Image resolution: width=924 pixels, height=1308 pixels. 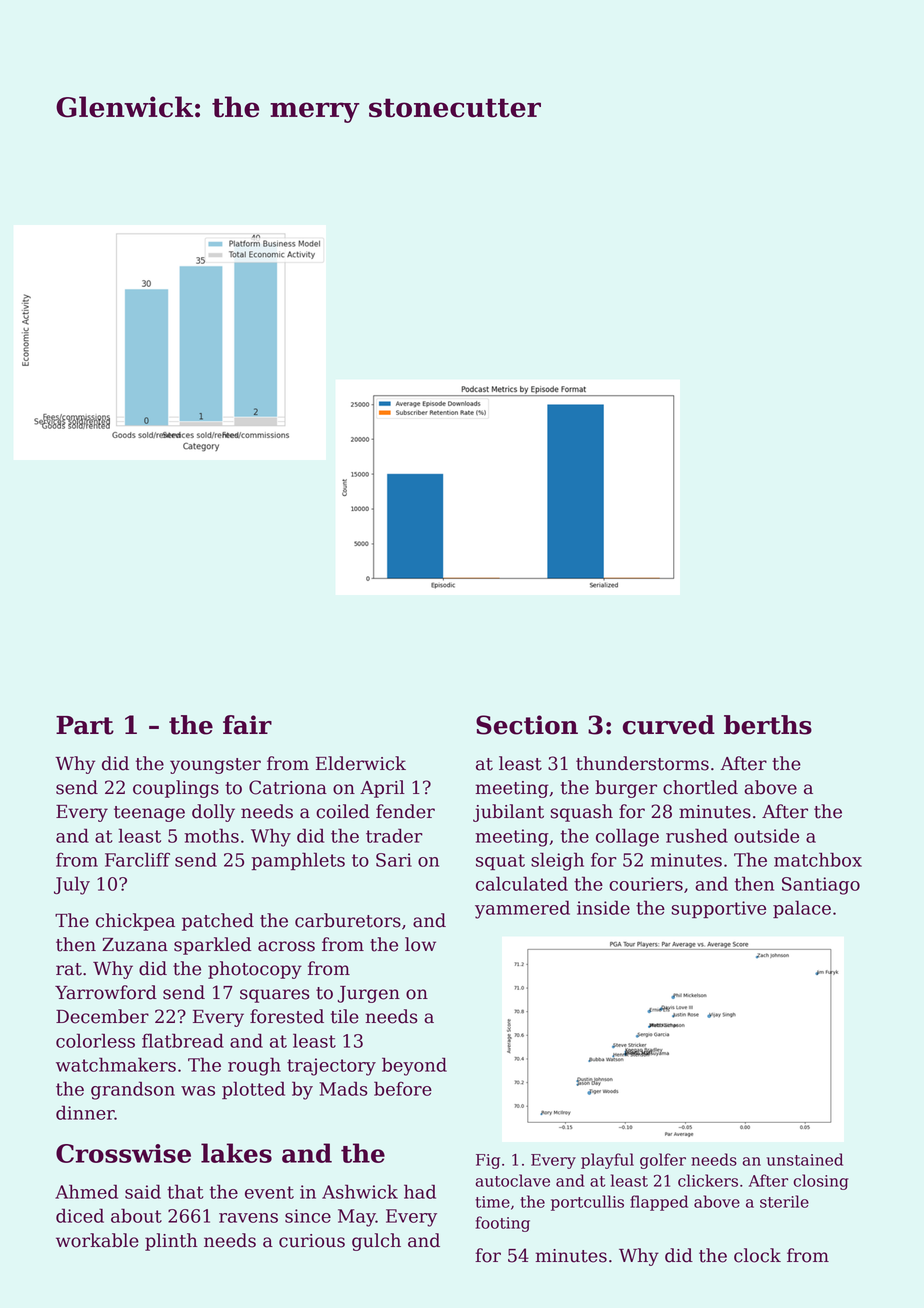 I want to click on youngster, so click(x=215, y=766).
